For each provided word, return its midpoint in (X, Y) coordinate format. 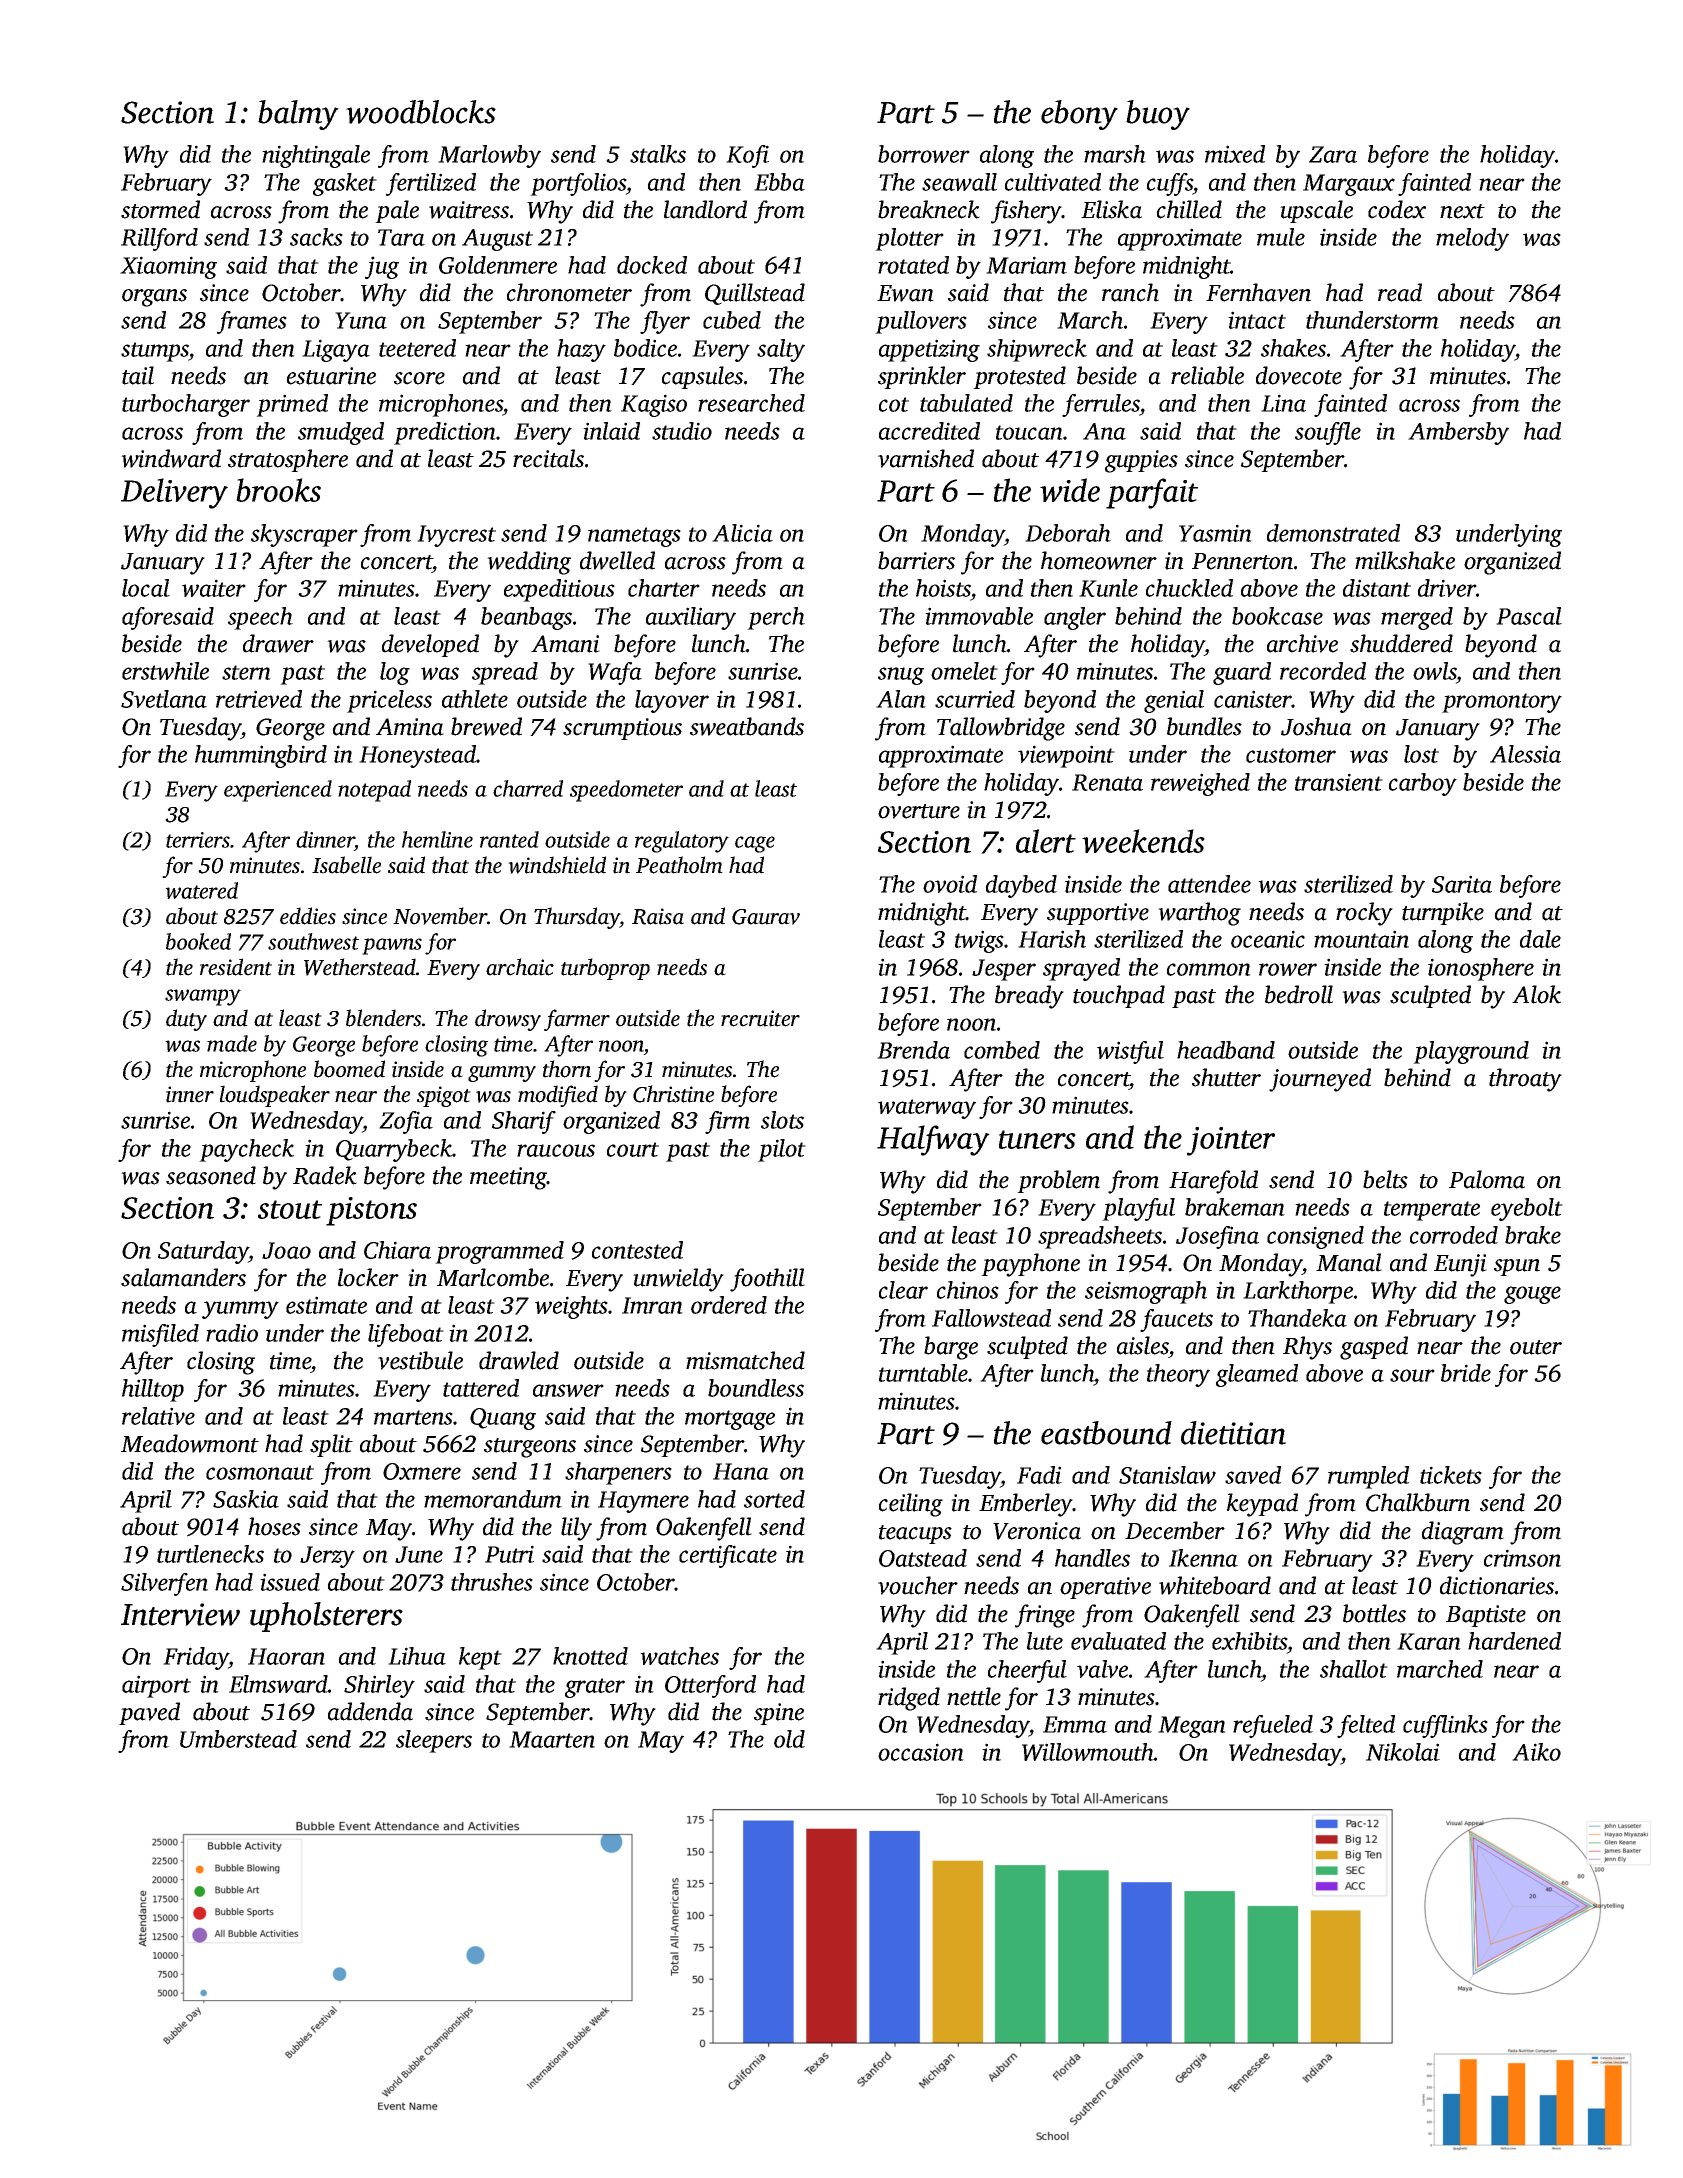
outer (1536, 1347)
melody (1472, 239)
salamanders (183, 1277)
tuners (1037, 1139)
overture (919, 811)
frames (252, 322)
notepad (374, 791)
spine (779, 1714)
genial (1174, 701)
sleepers (434, 1741)
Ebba (779, 182)
